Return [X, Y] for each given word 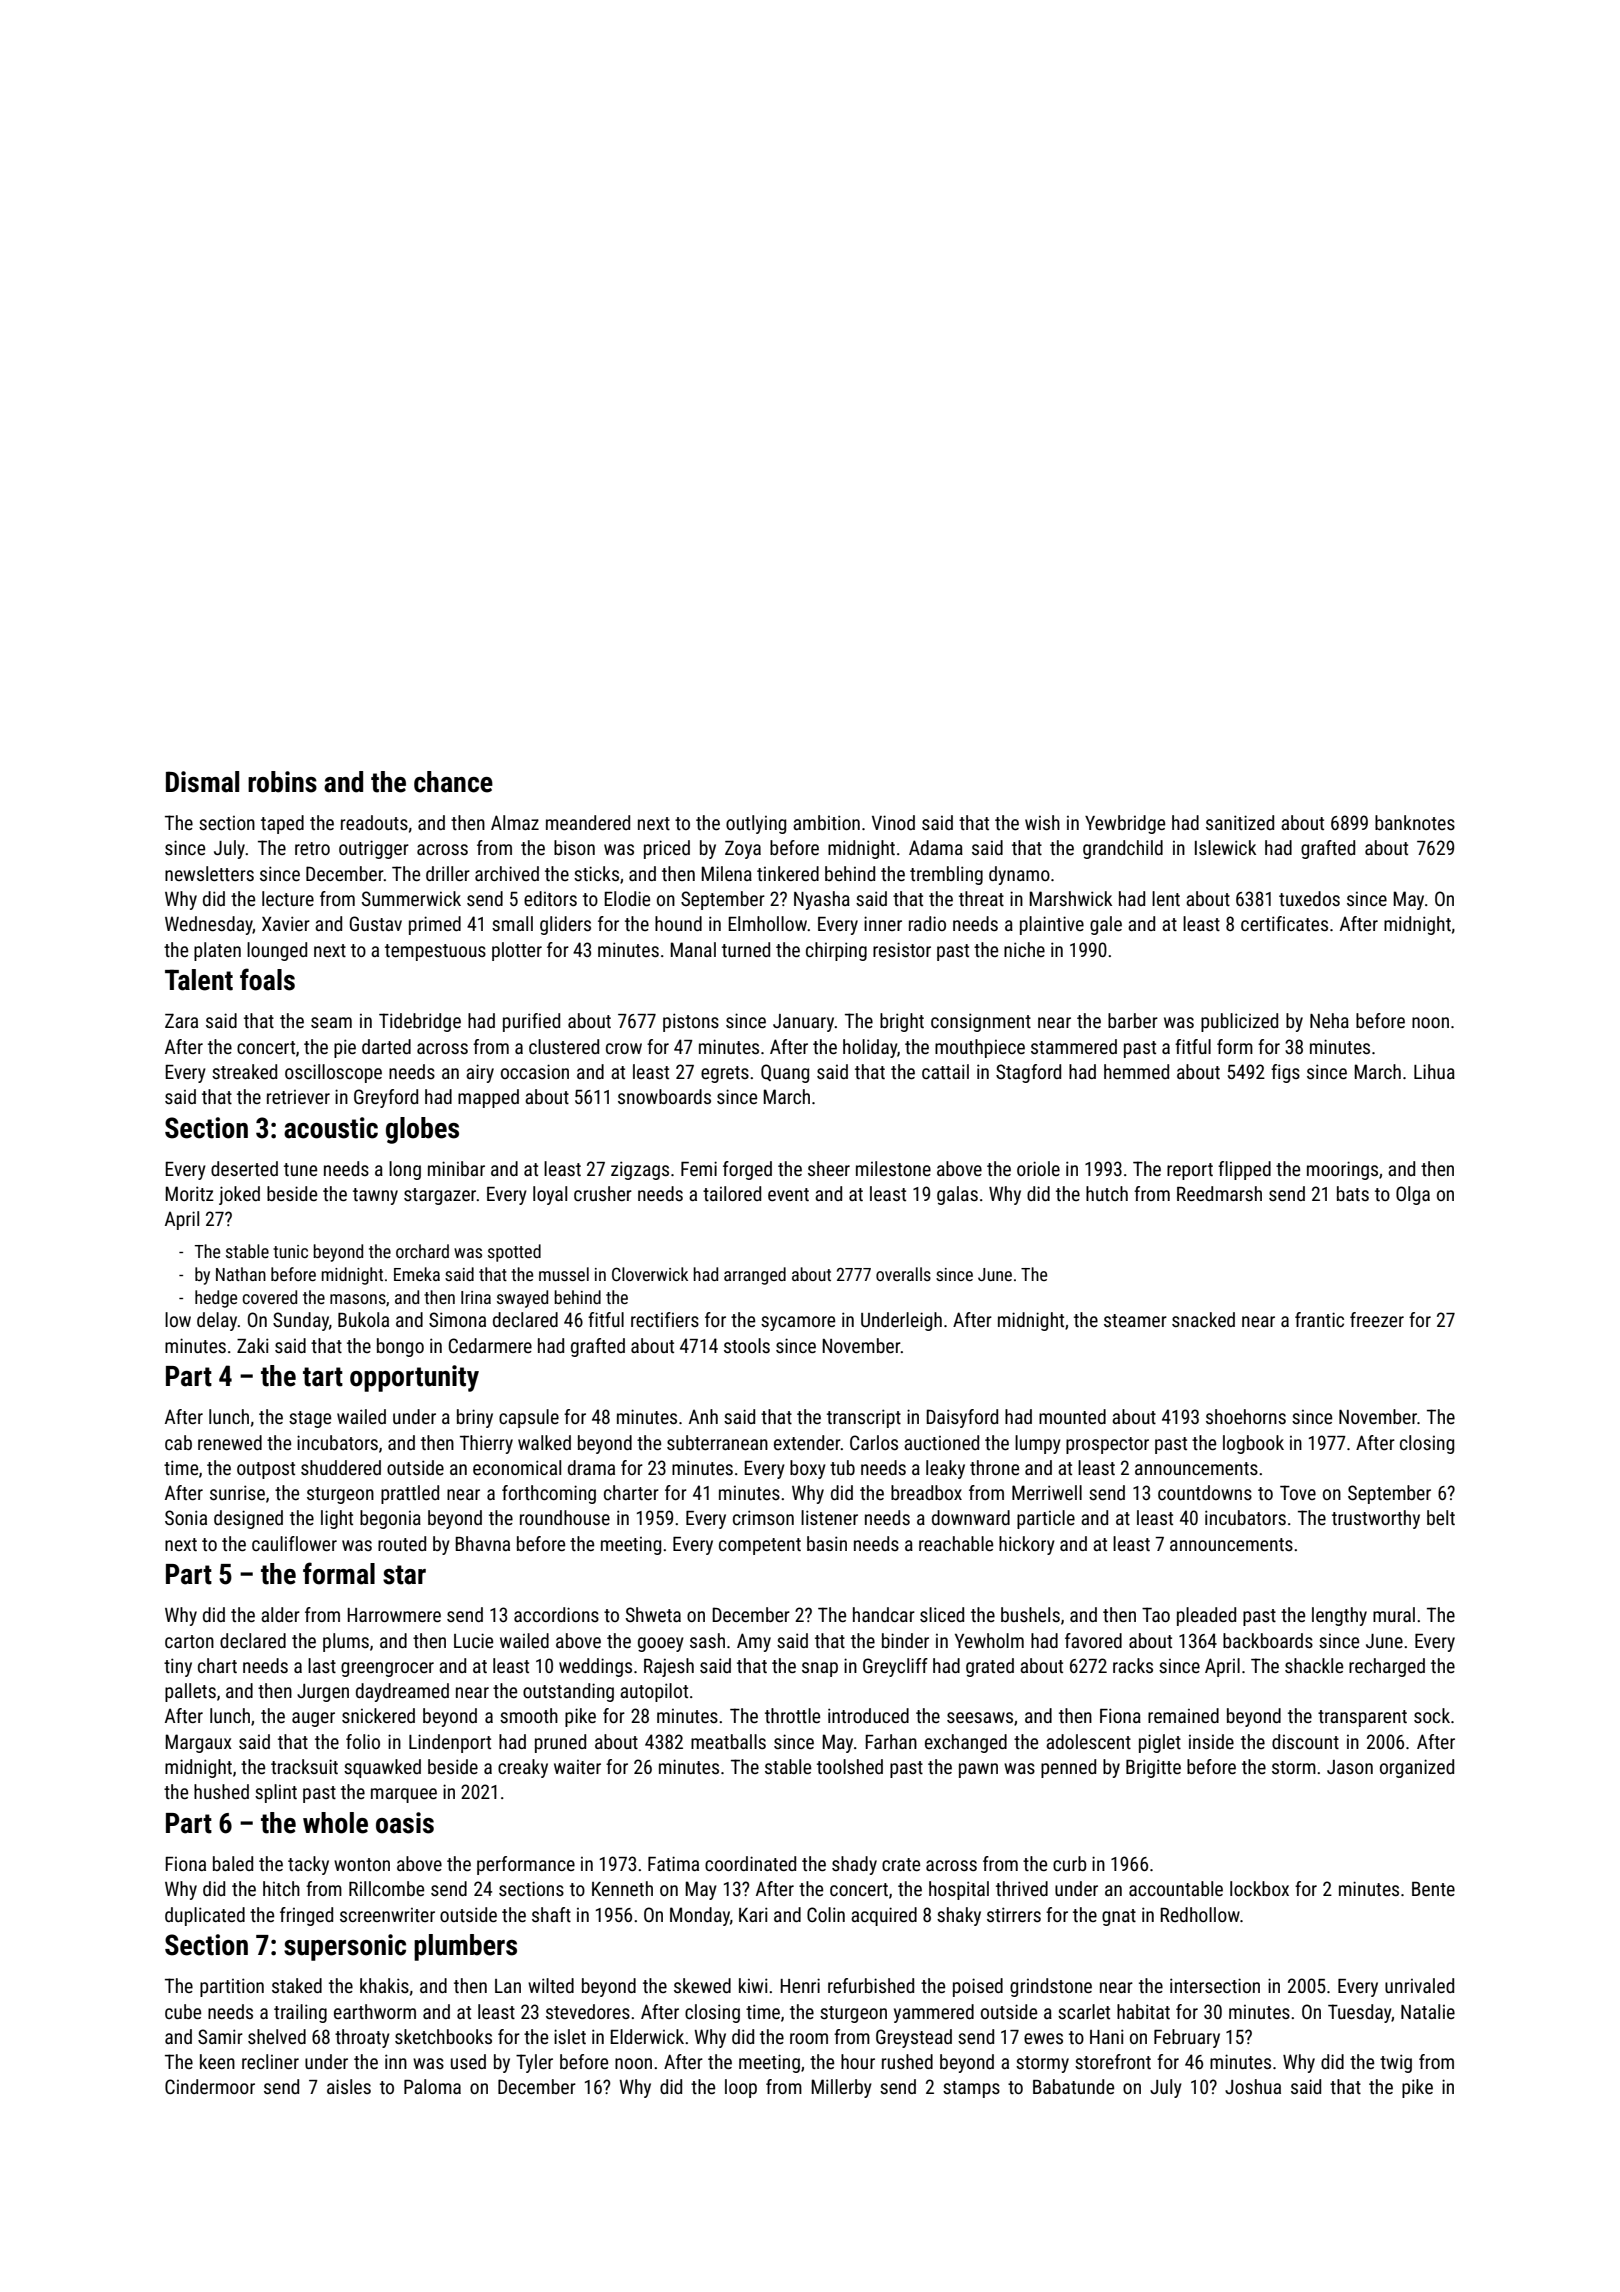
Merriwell [1047, 1492]
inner [883, 923]
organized [1417, 1768]
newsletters [209, 873]
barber [1133, 1020]
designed [248, 1519]
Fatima [673, 1863]
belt [1441, 1517]
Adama [936, 847]
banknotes [1415, 822]
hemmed [1136, 1071]
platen [217, 951]
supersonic [345, 1947]
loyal [550, 1195]
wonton [362, 1864]
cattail [945, 1071]
